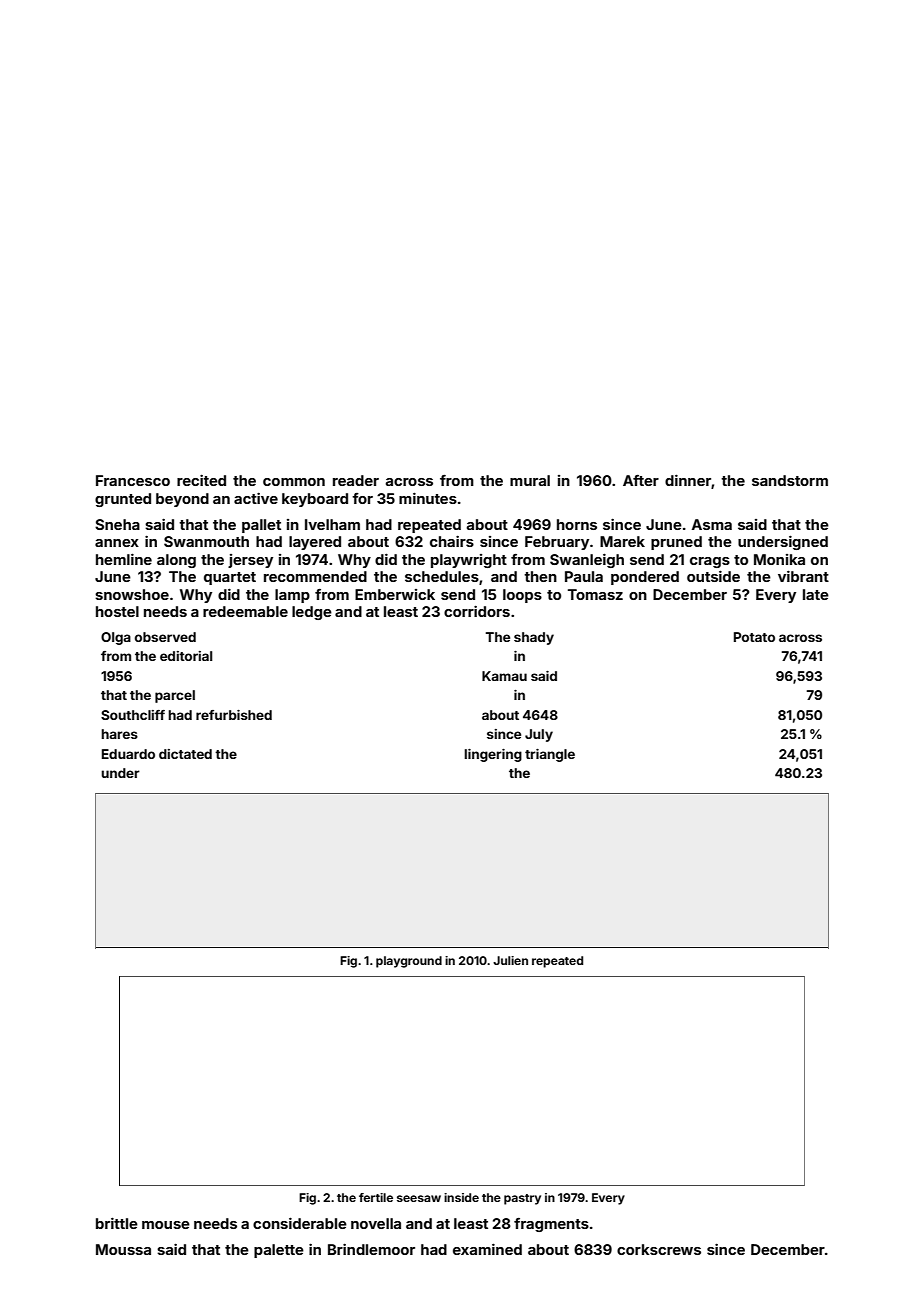 The height and width of the document is (1308, 924). I want to click on triangle, so click(550, 755).
